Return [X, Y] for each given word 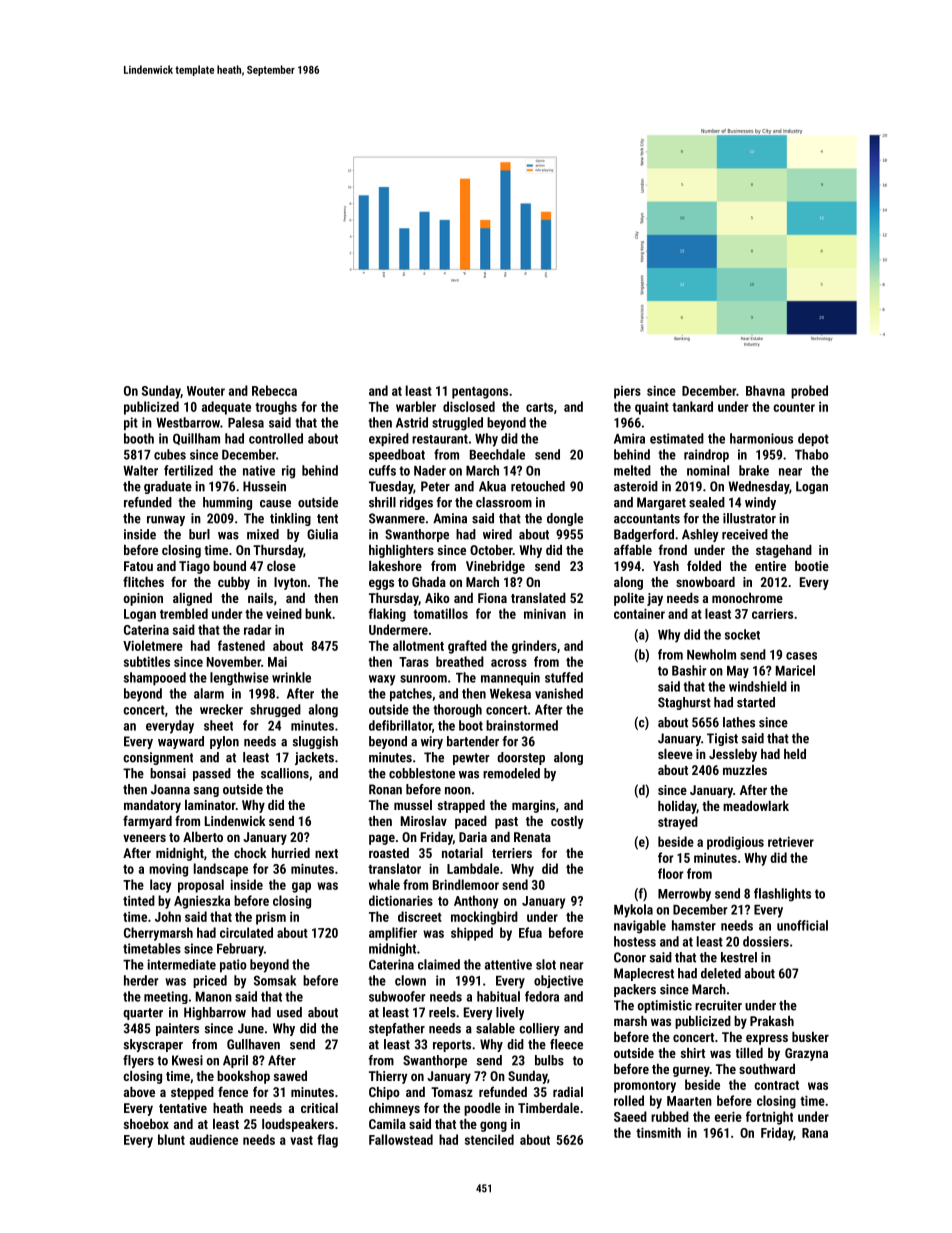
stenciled [489, 1139]
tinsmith [658, 1132]
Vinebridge [495, 567]
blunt [171, 1139]
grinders [534, 647]
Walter [140, 470]
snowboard [705, 582]
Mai [277, 661]
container [639, 613]
